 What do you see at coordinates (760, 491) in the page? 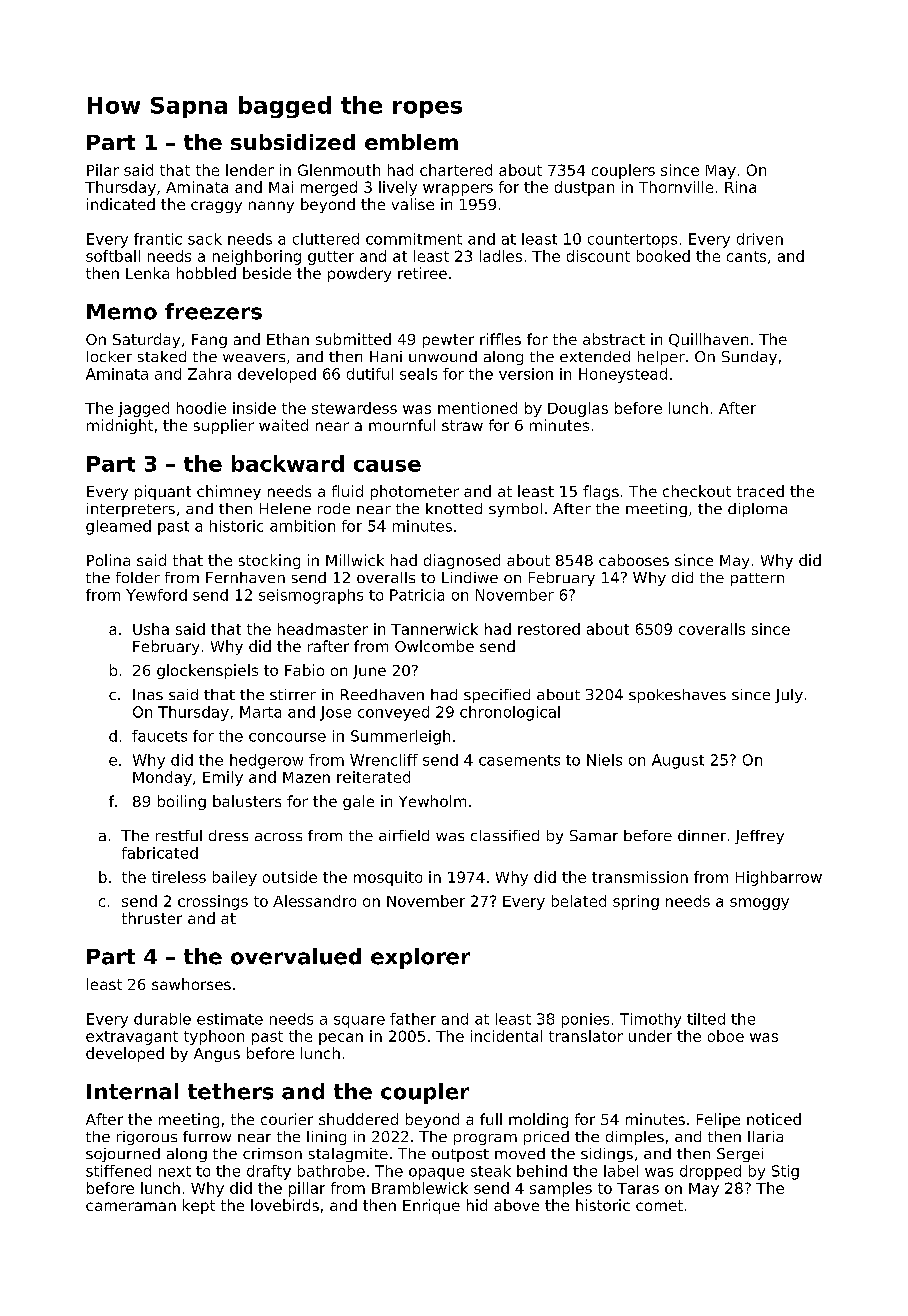
I see `traced` at bounding box center [760, 491].
